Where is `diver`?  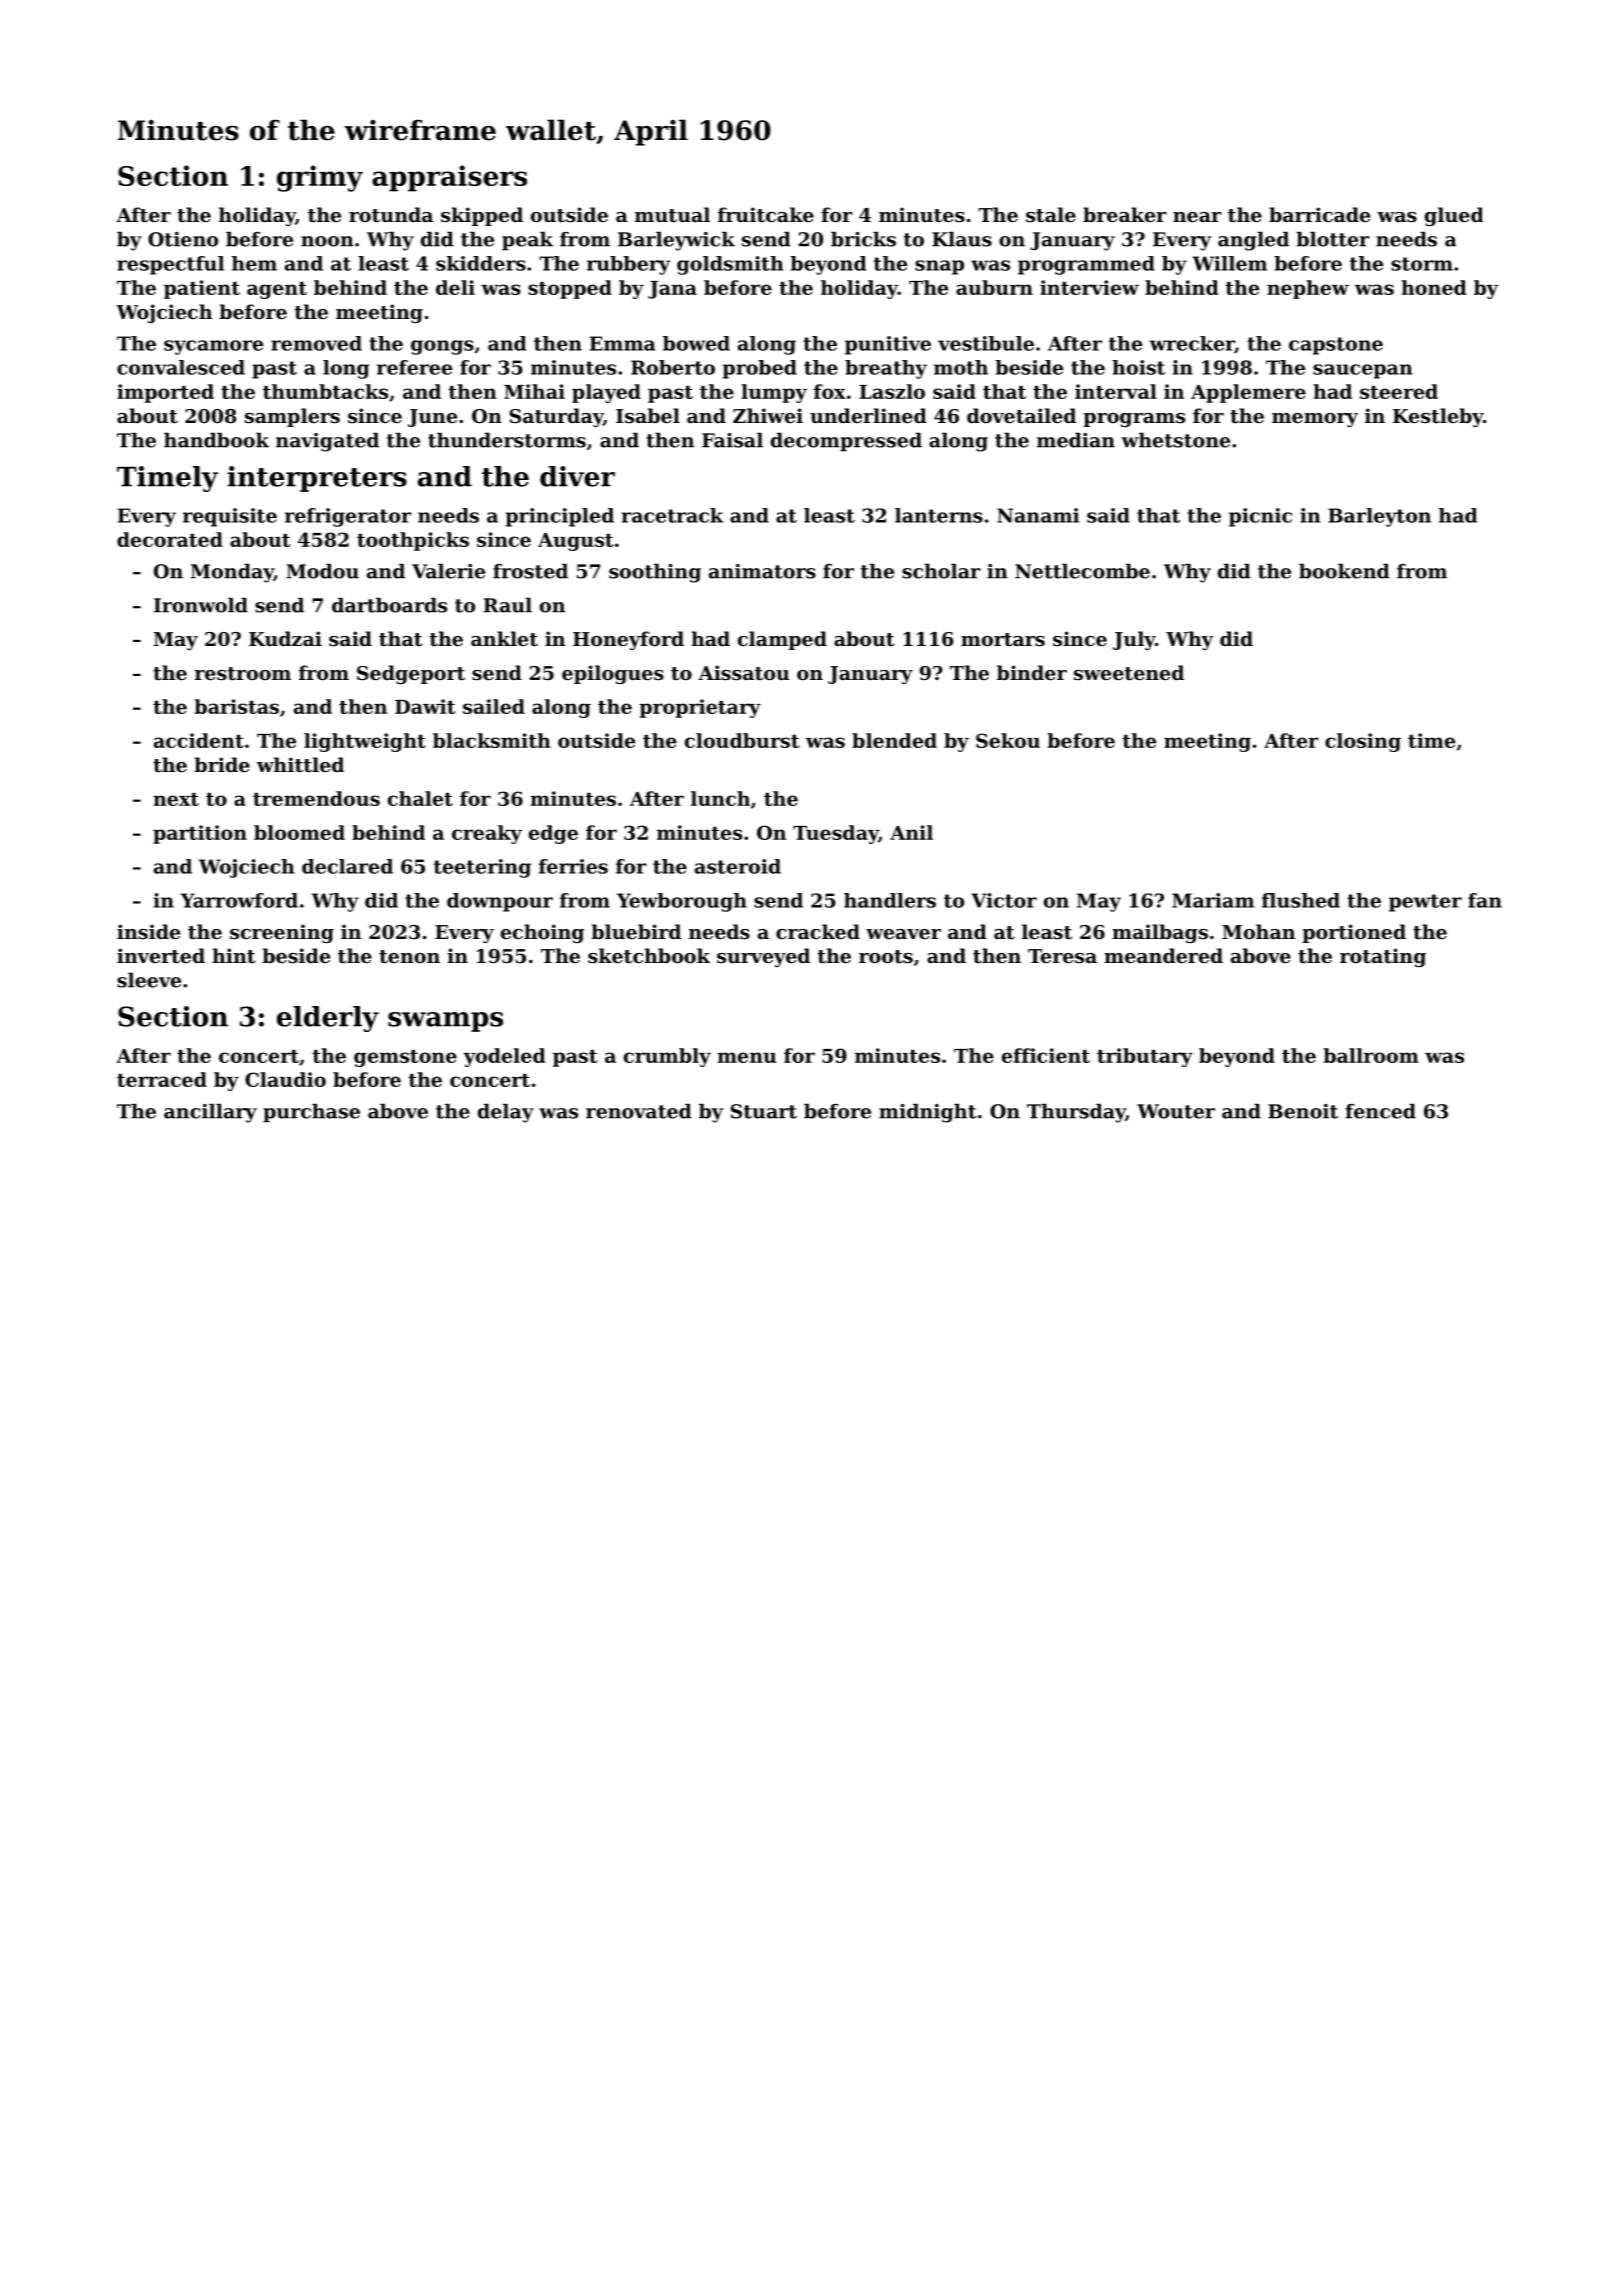
diver is located at coordinates (577, 476).
